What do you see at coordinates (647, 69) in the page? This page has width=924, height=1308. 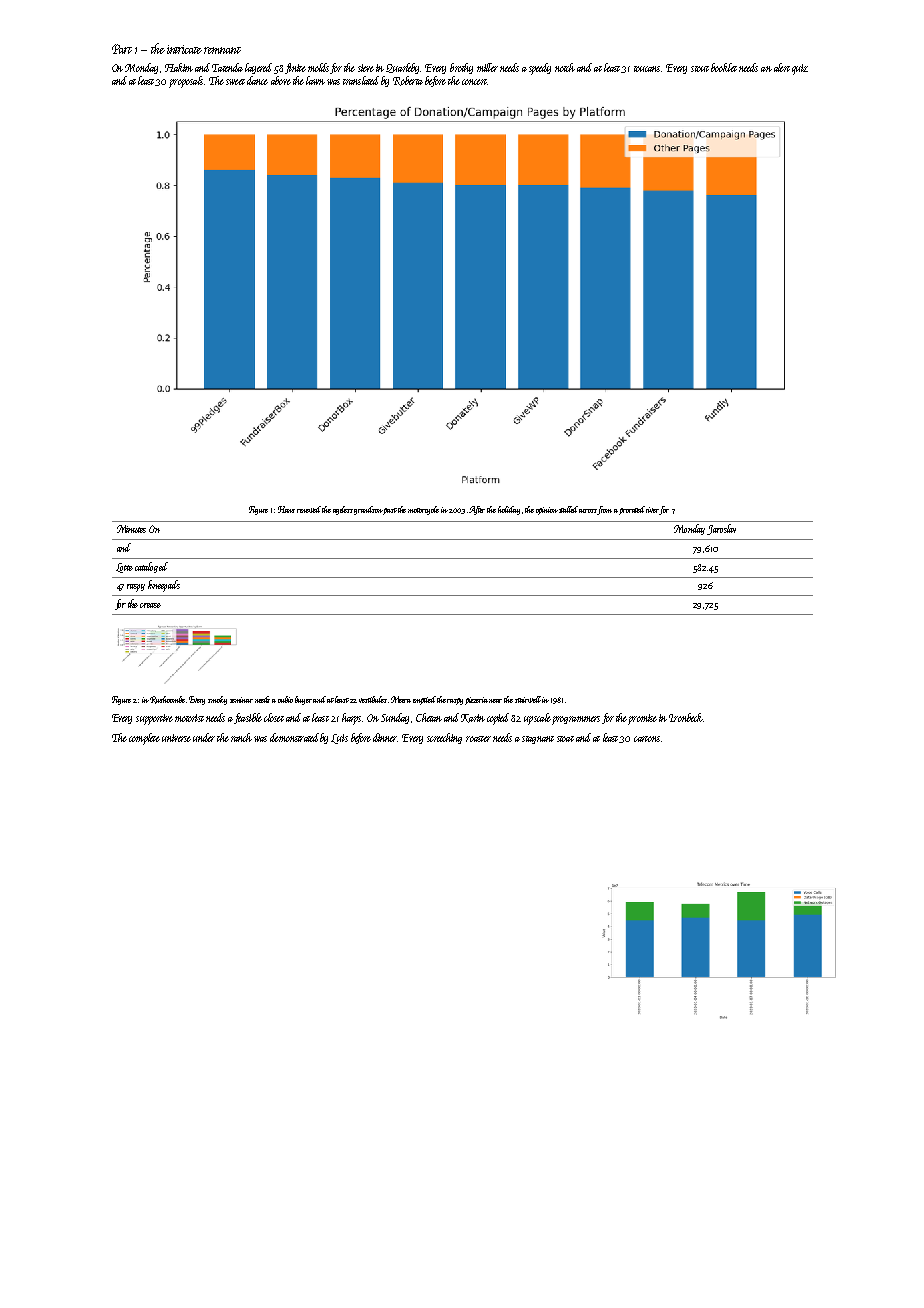 I see `toucans` at bounding box center [647, 69].
